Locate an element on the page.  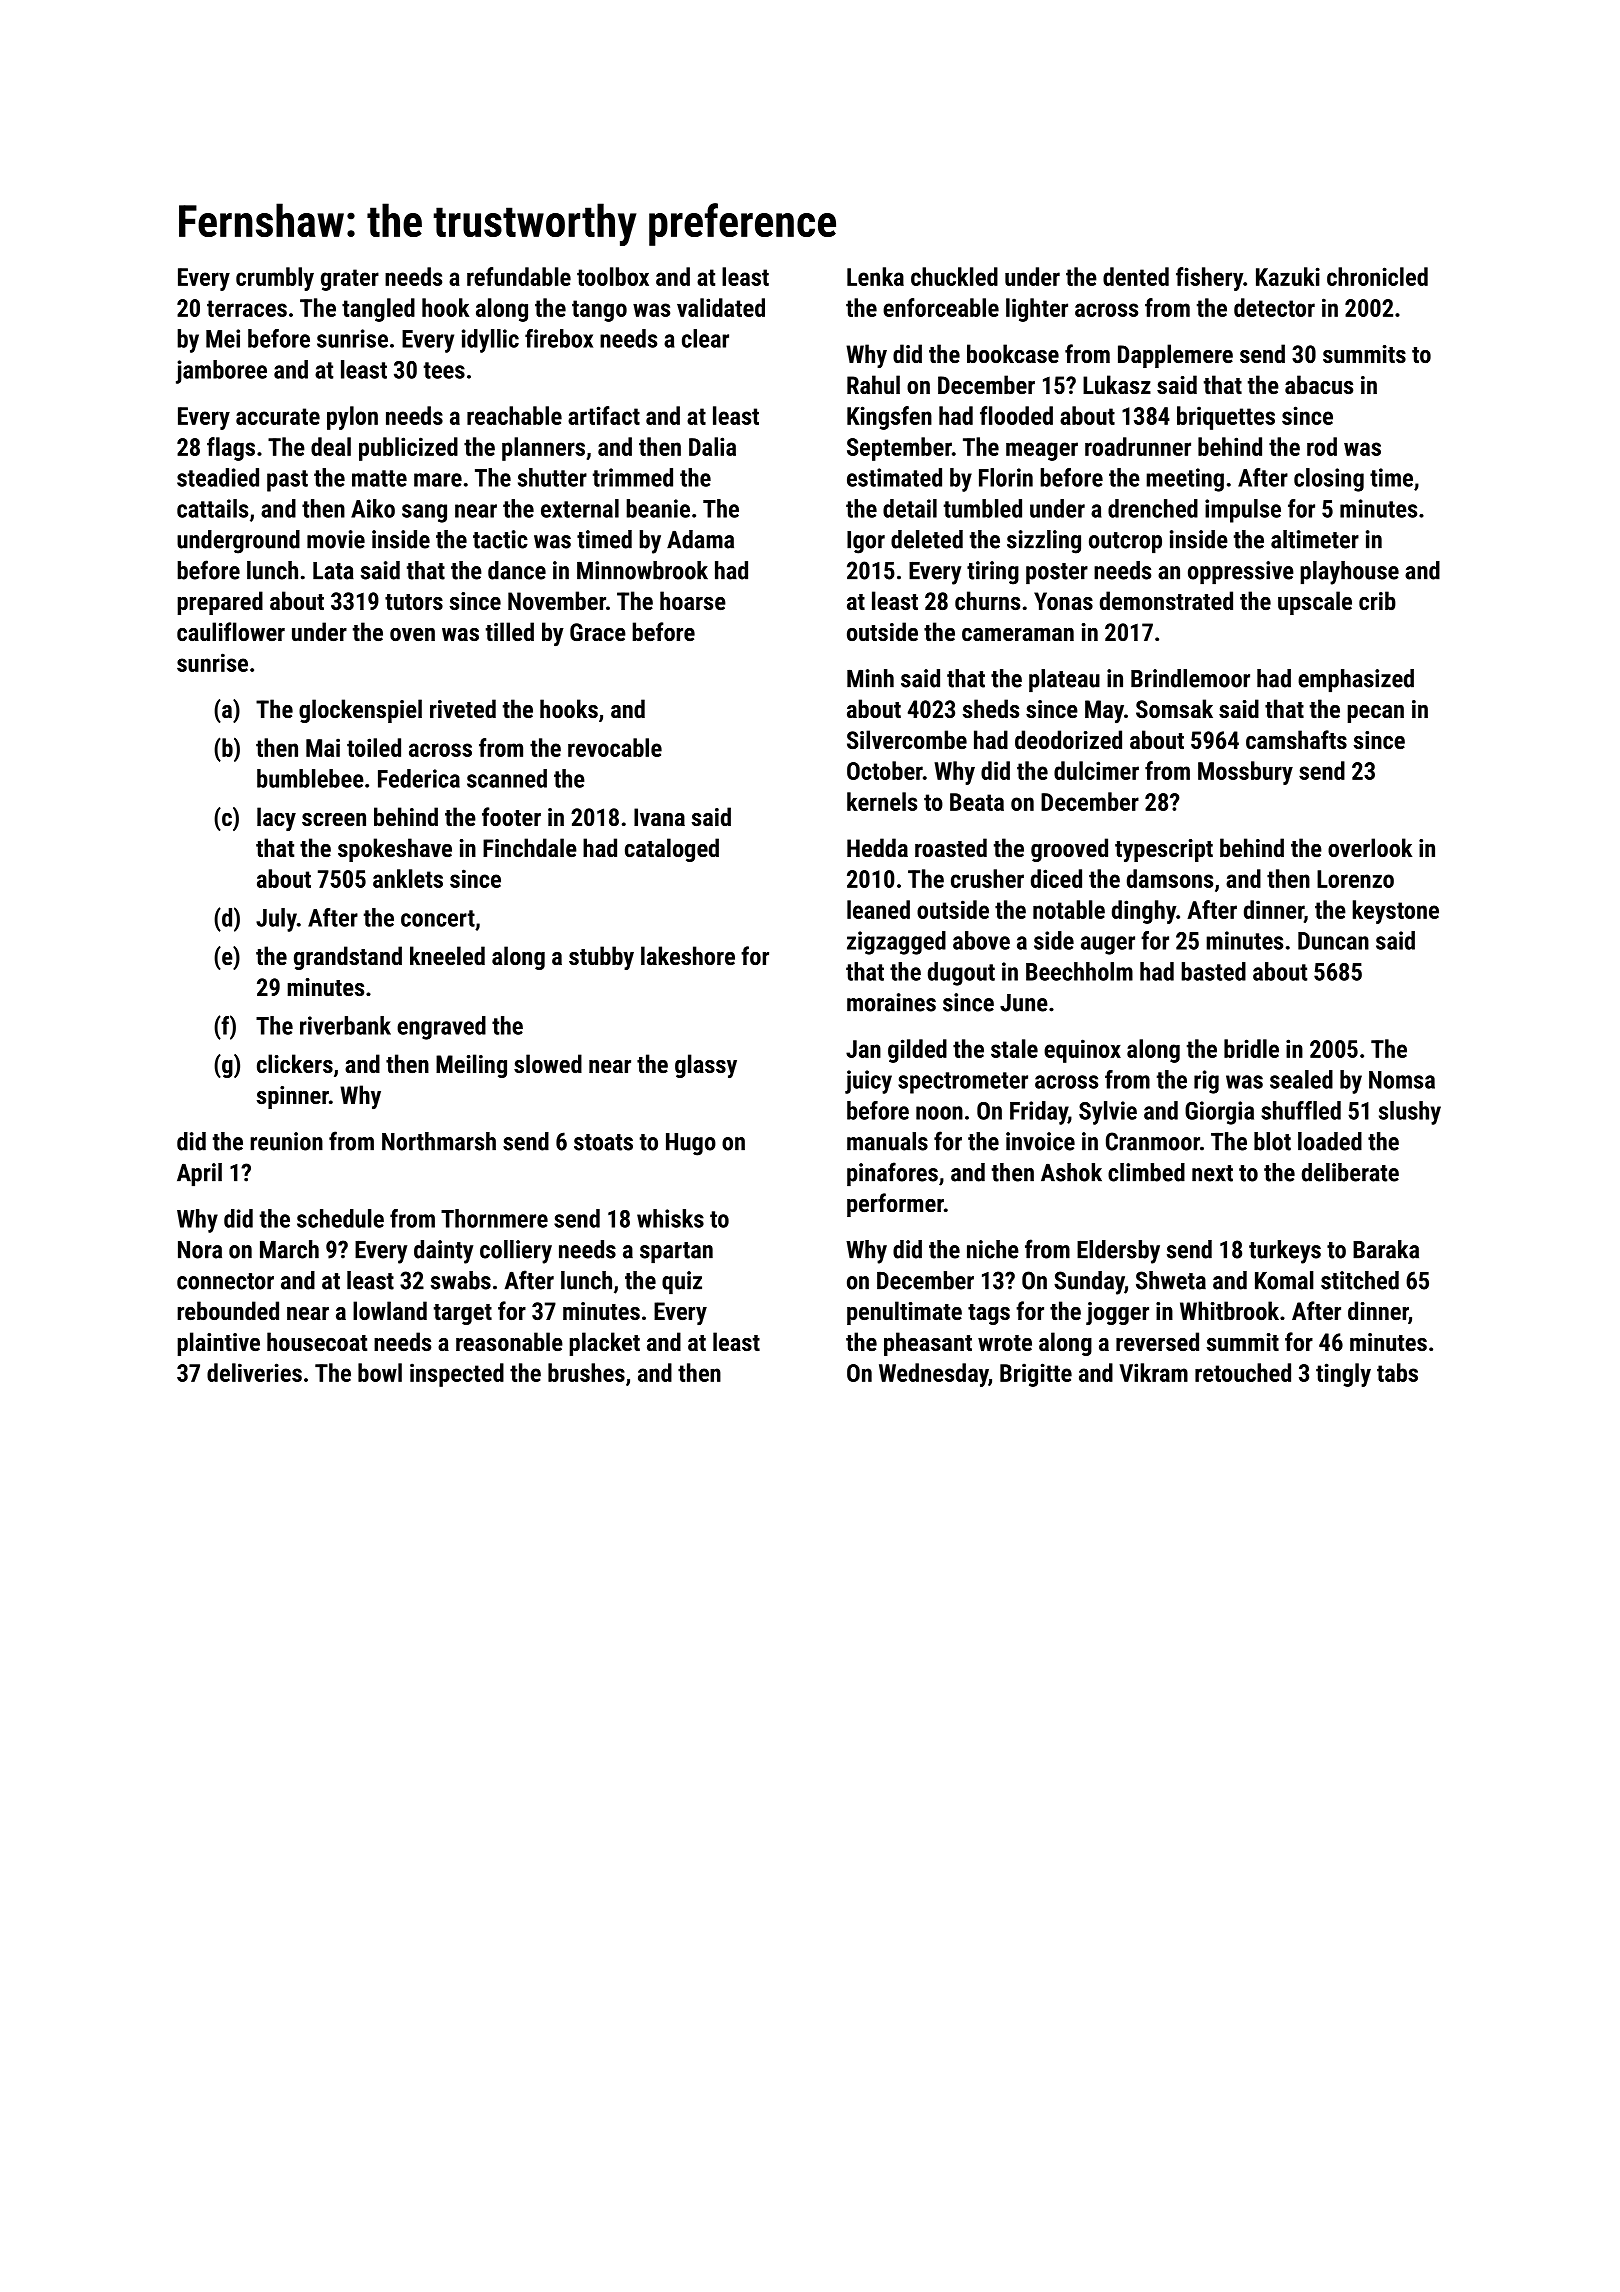
crumbly is located at coordinates (275, 279).
